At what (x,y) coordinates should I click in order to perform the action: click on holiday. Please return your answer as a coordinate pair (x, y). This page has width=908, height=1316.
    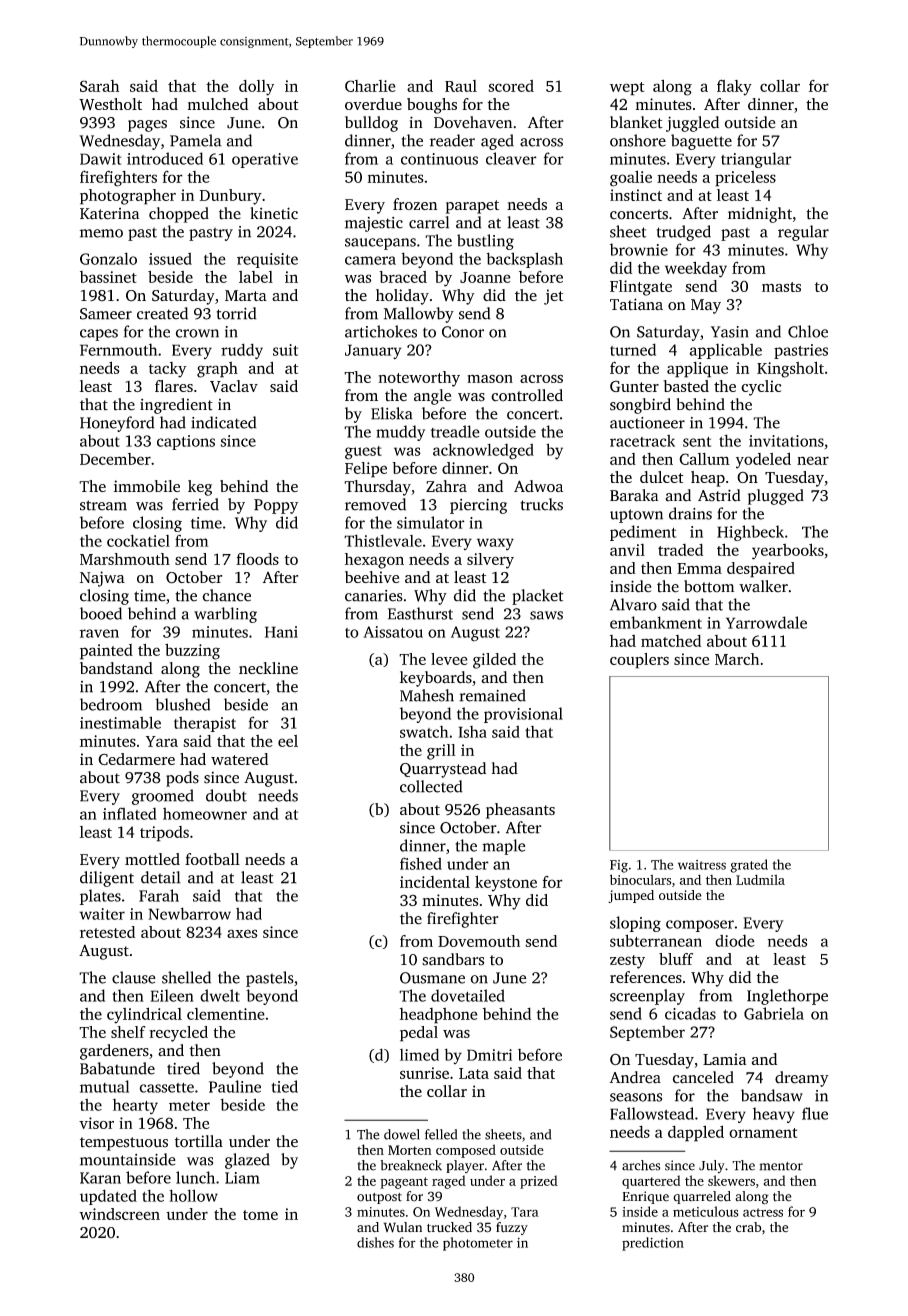
    Looking at the image, I should click on (402, 297).
